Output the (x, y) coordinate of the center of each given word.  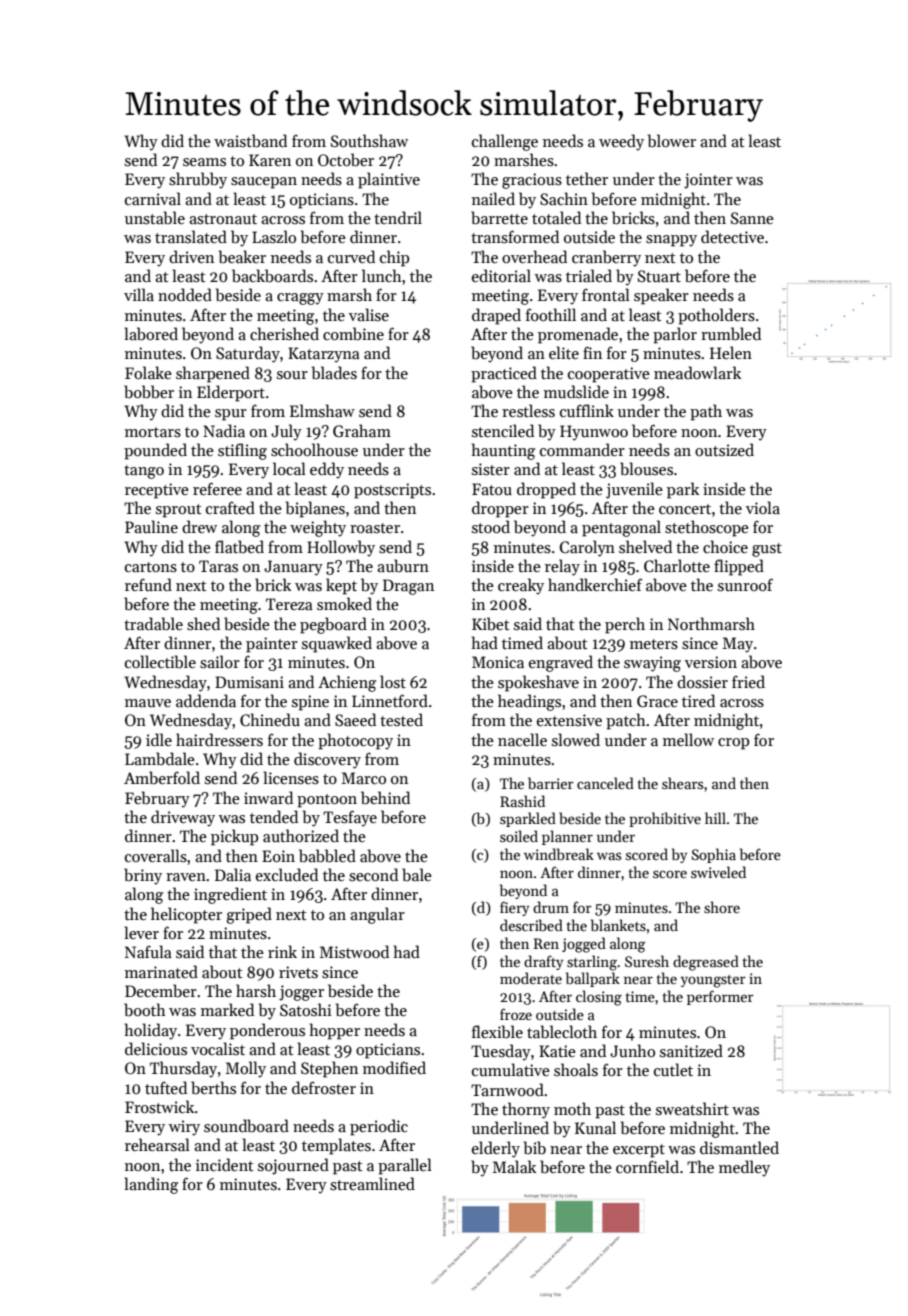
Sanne (752, 218)
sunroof (745, 584)
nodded (185, 294)
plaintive (389, 180)
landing (151, 1185)
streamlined (372, 1184)
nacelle (522, 739)
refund (148, 584)
